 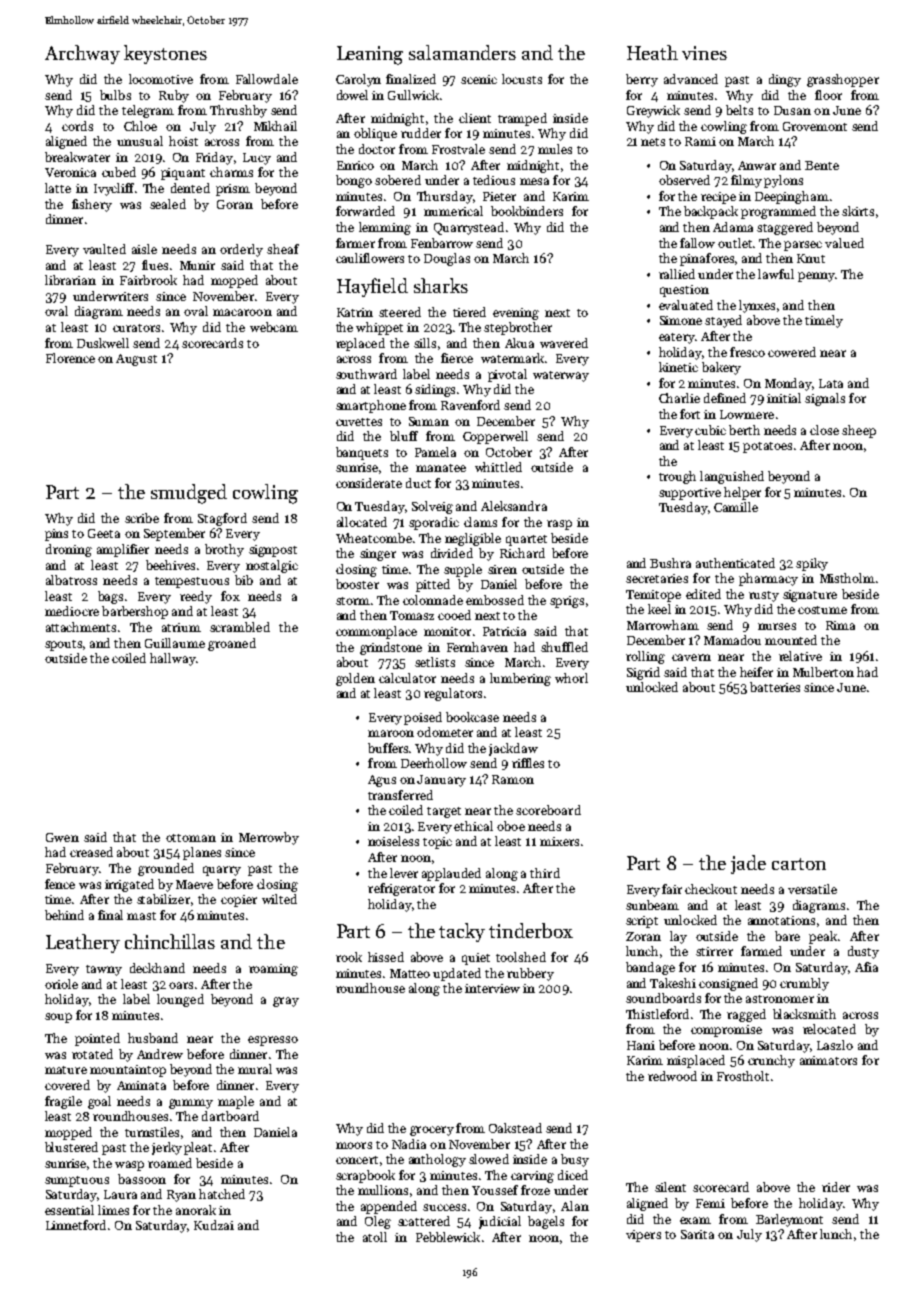 I want to click on Leaning, so click(x=370, y=55).
